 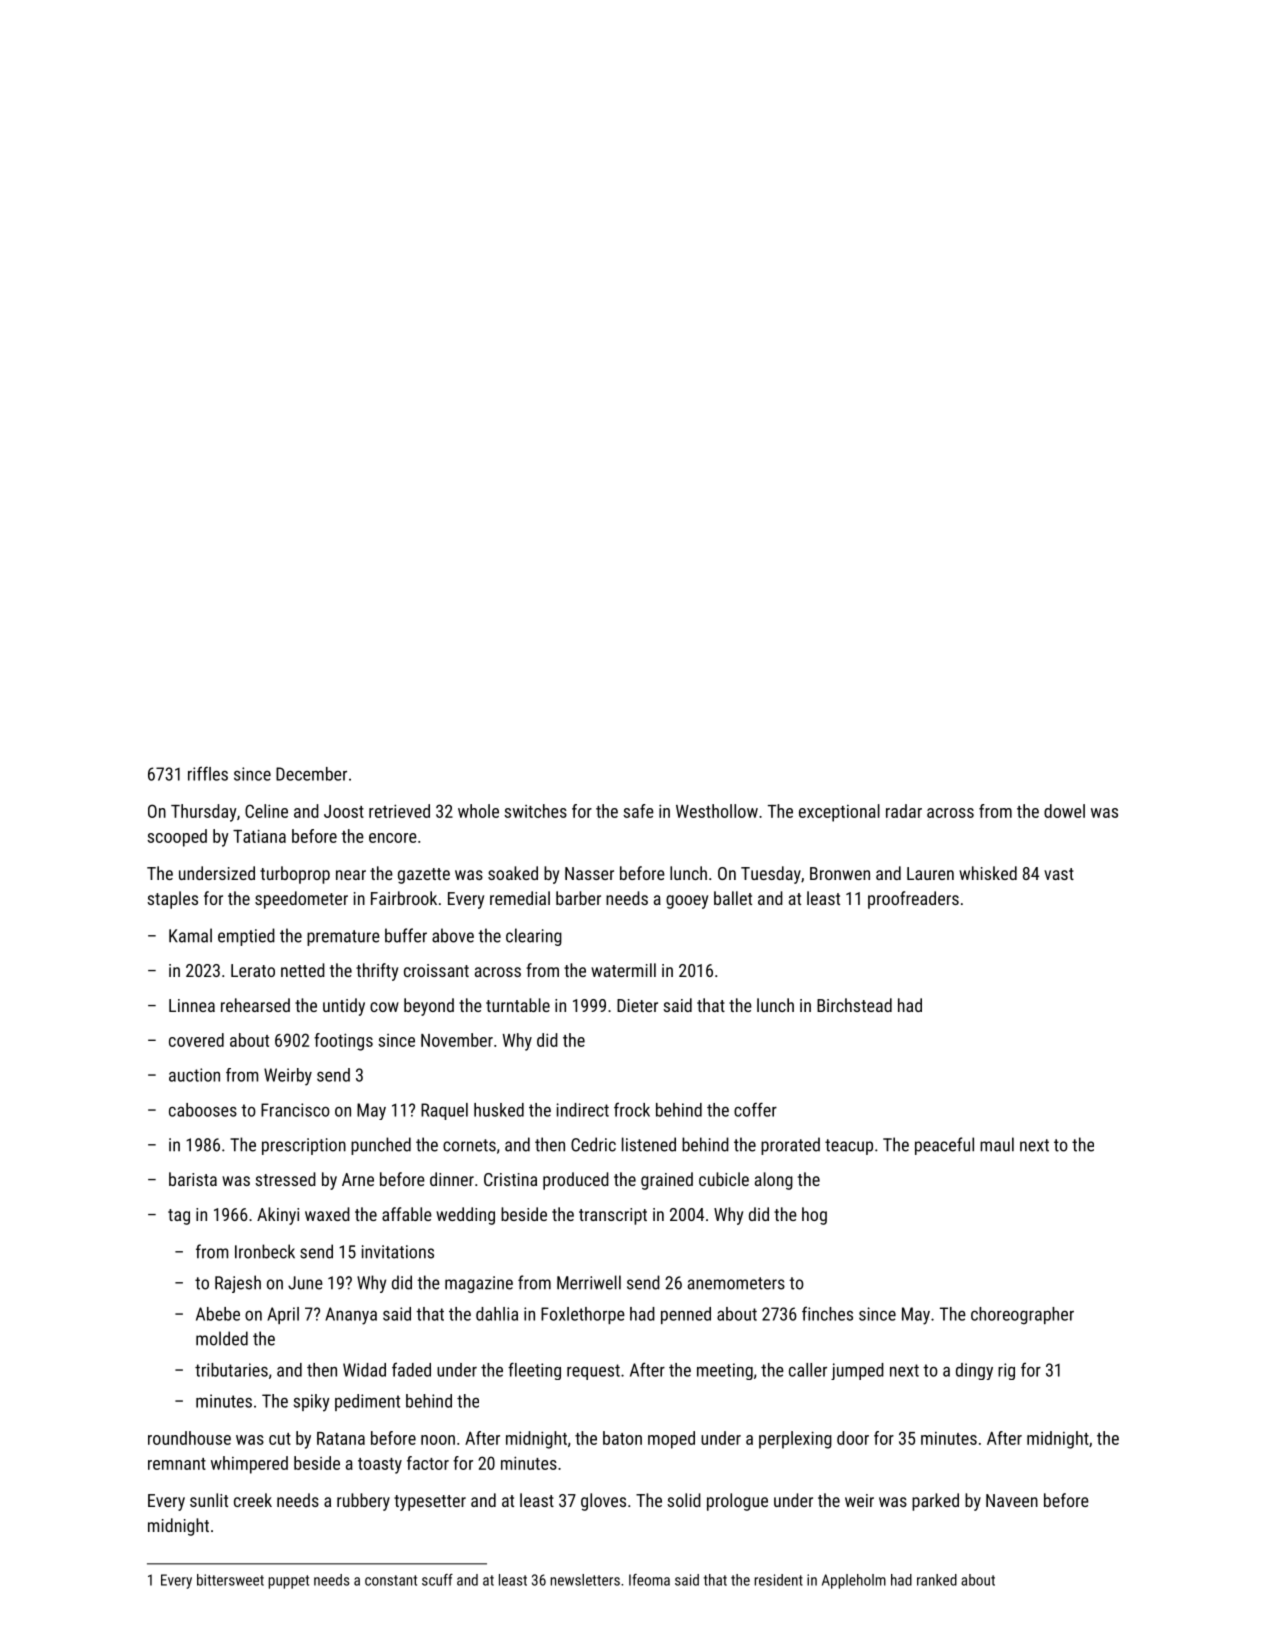 What do you see at coordinates (778, 1580) in the screenshot?
I see `resident` at bounding box center [778, 1580].
